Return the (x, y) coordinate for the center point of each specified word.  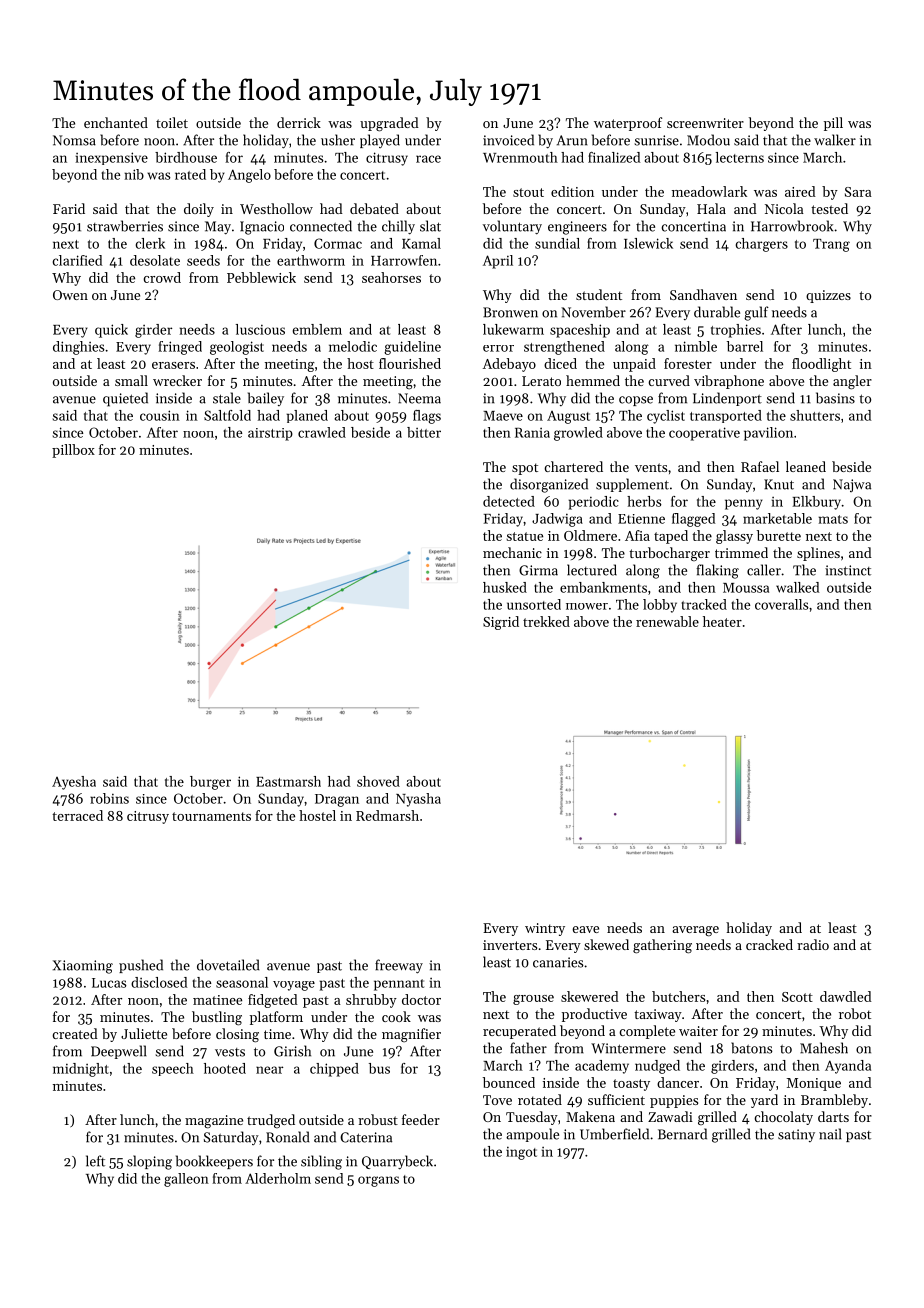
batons (752, 1048)
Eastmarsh (288, 781)
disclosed (159, 982)
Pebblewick (261, 277)
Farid (69, 208)
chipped (334, 1070)
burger (210, 783)
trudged (271, 1121)
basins (835, 398)
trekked (546, 621)
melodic (353, 346)
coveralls (782, 604)
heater (722, 621)
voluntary (512, 227)
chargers (762, 245)
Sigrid (501, 623)
